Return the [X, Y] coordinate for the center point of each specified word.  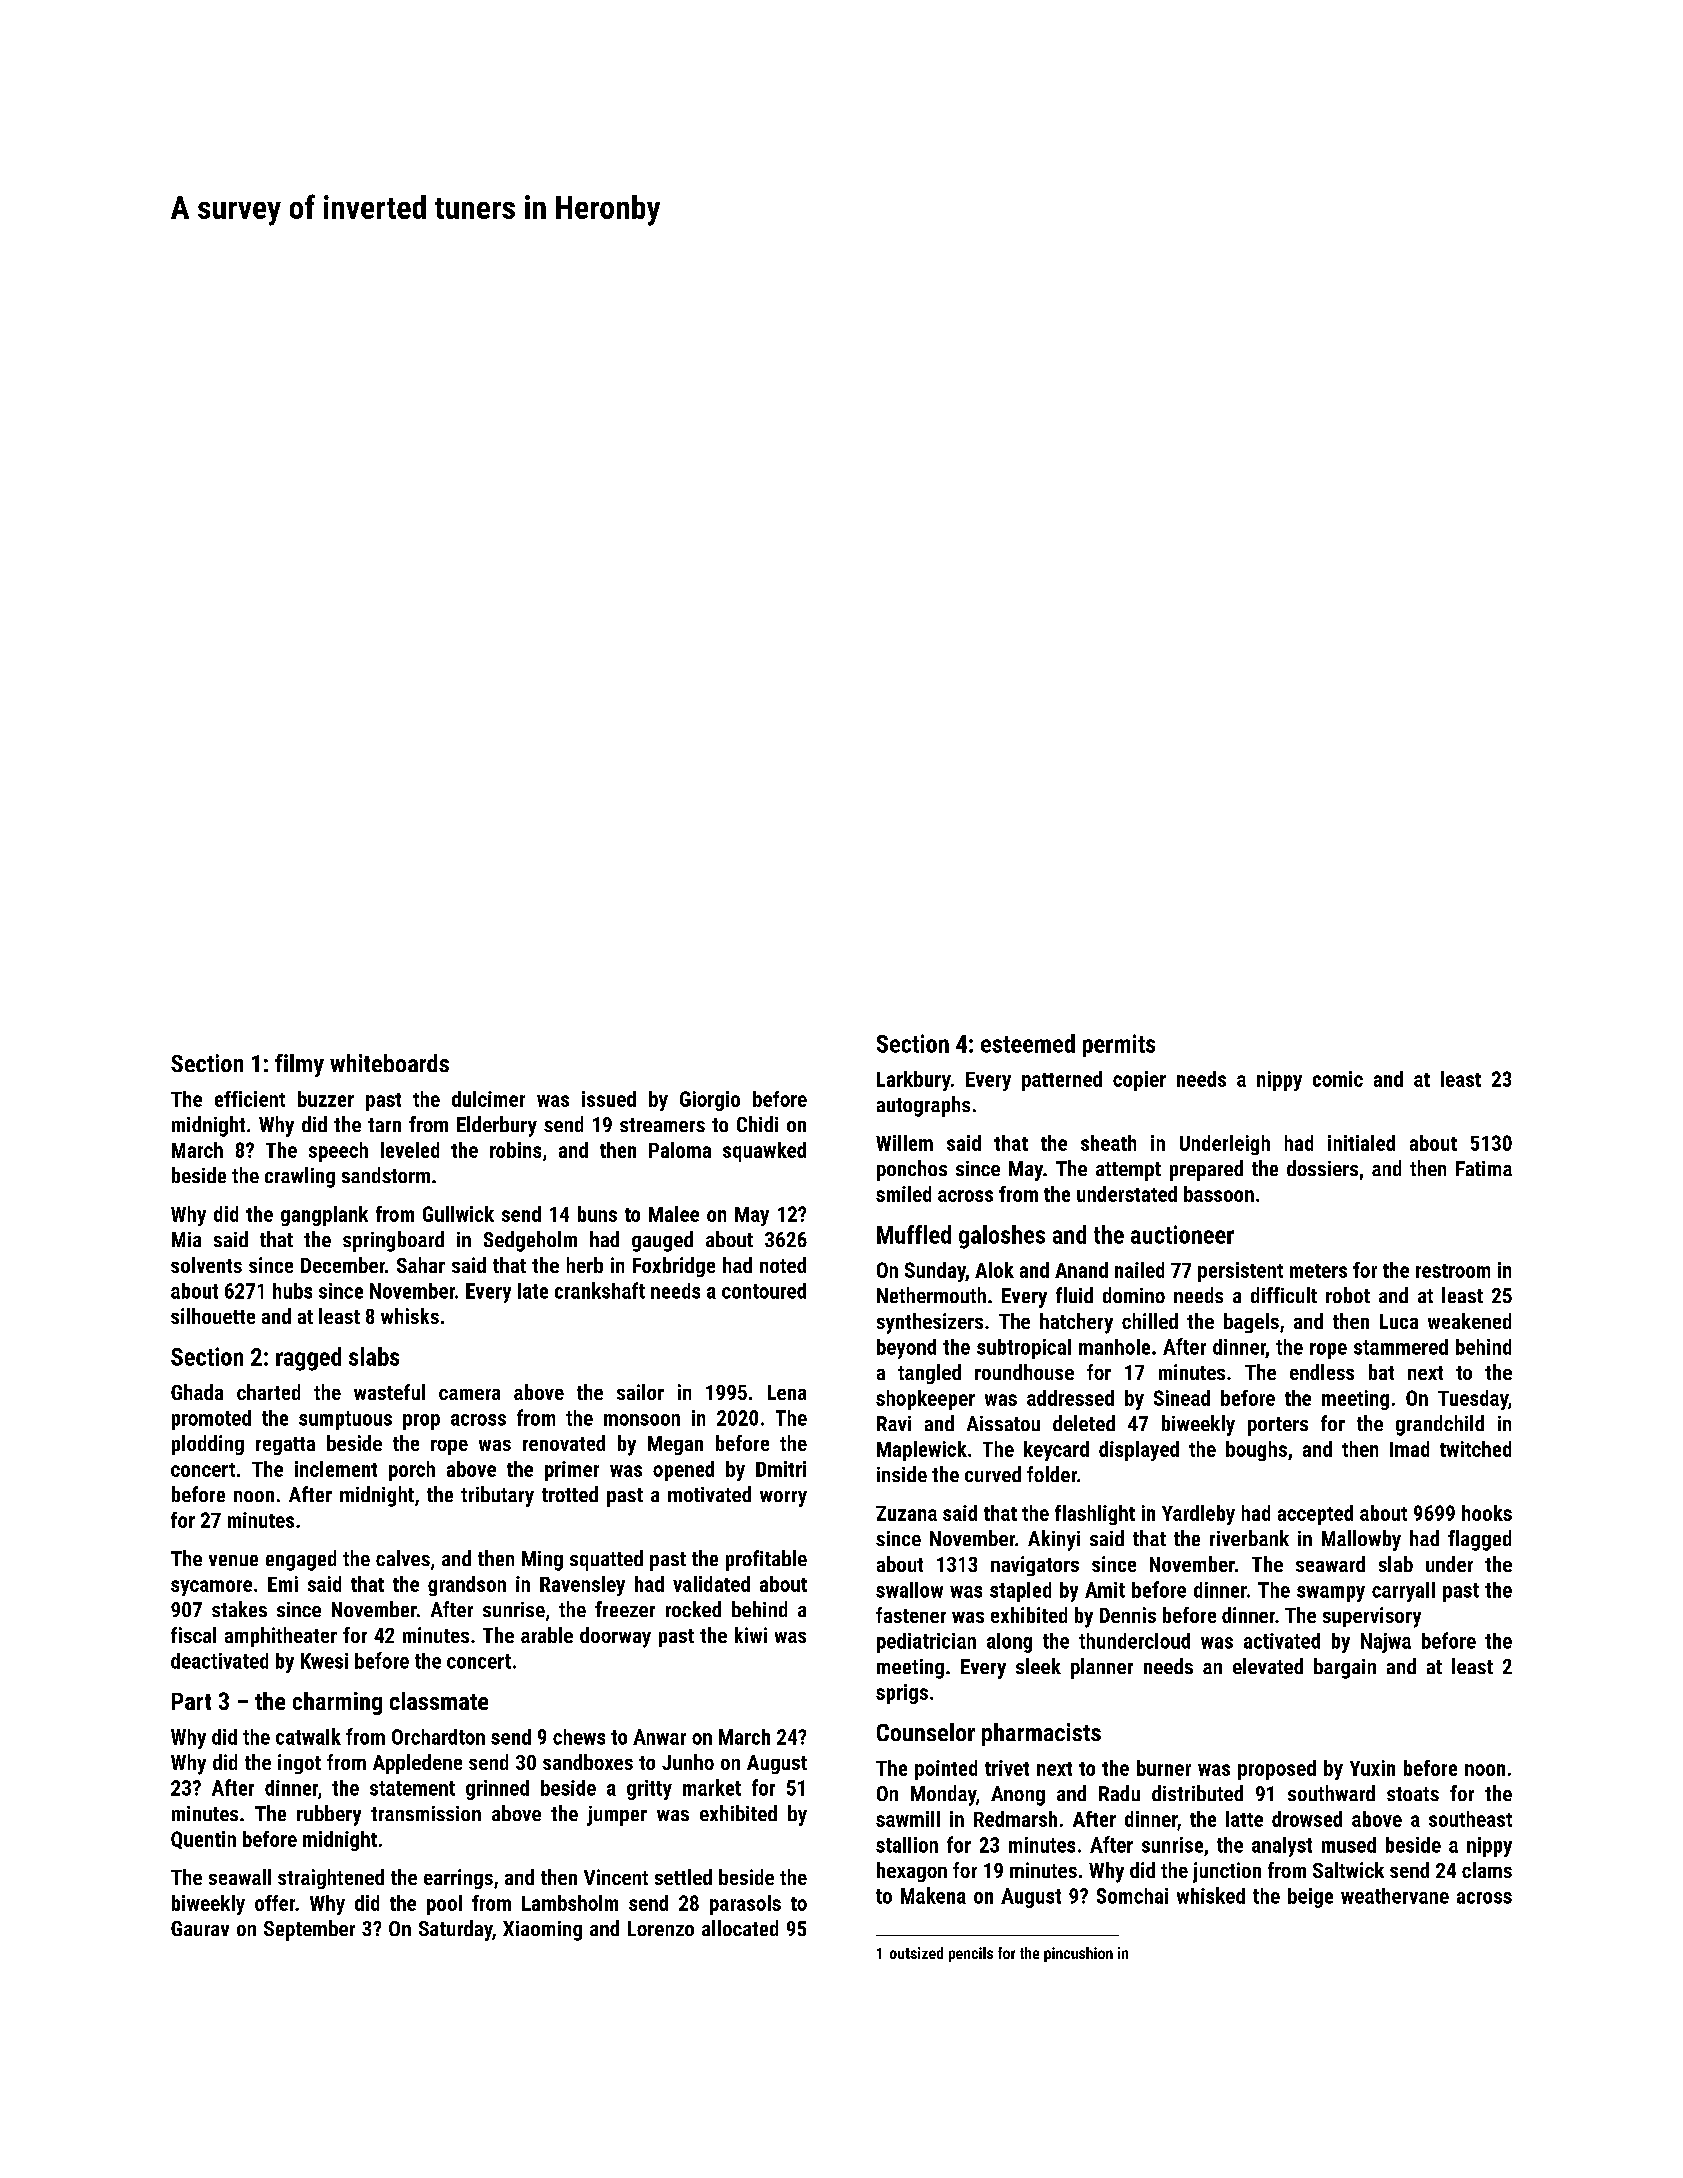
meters [1318, 1271]
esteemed [1028, 1043]
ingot [299, 1764]
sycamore [211, 1588]
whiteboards [389, 1063]
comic [1338, 1079]
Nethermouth [931, 1295]
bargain [1345, 1668]
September [309, 1930]
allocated [740, 1928]
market [712, 1787]
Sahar [421, 1265]
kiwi [751, 1635]
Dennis [1128, 1615]
